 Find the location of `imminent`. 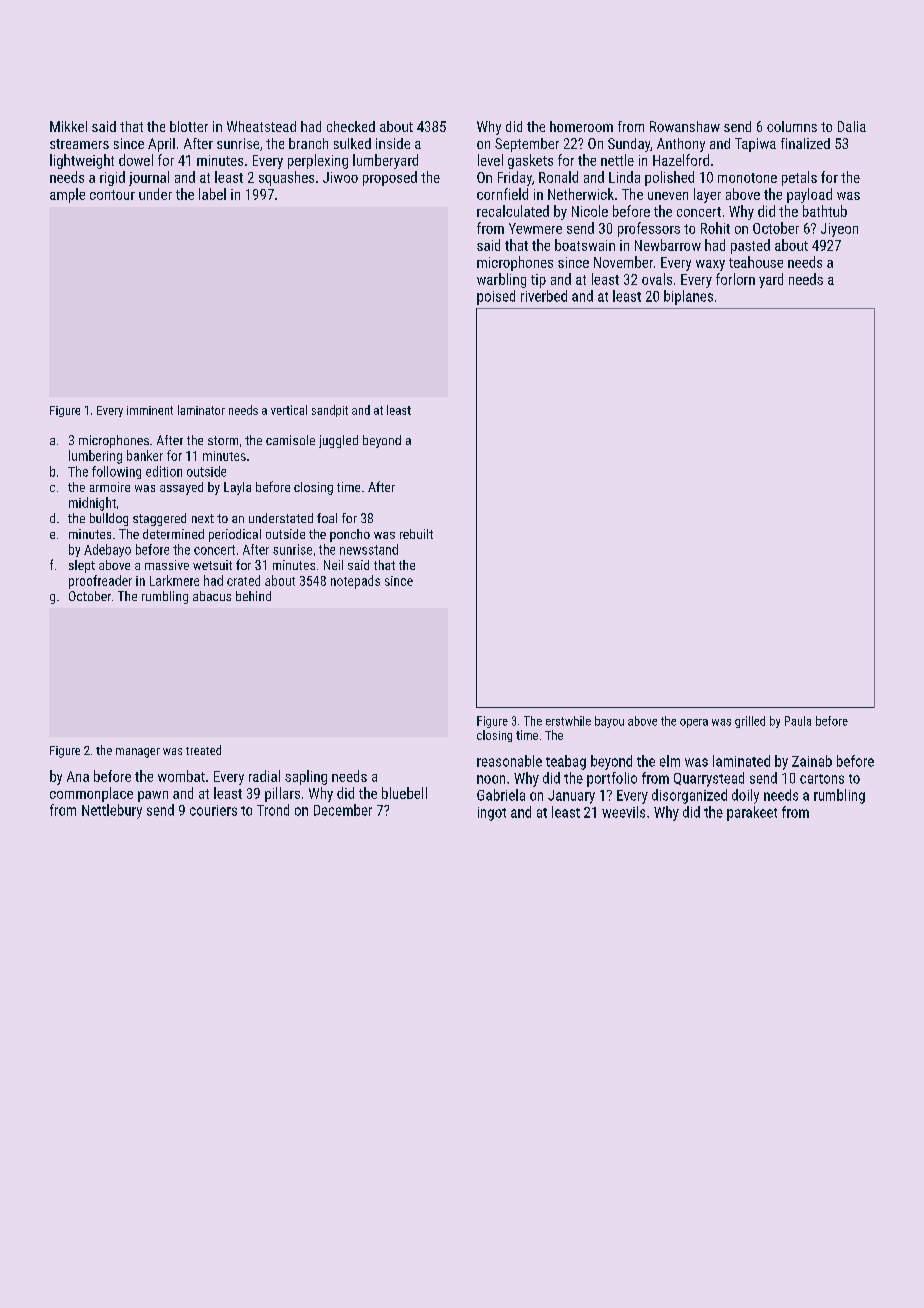

imminent is located at coordinates (150, 410).
